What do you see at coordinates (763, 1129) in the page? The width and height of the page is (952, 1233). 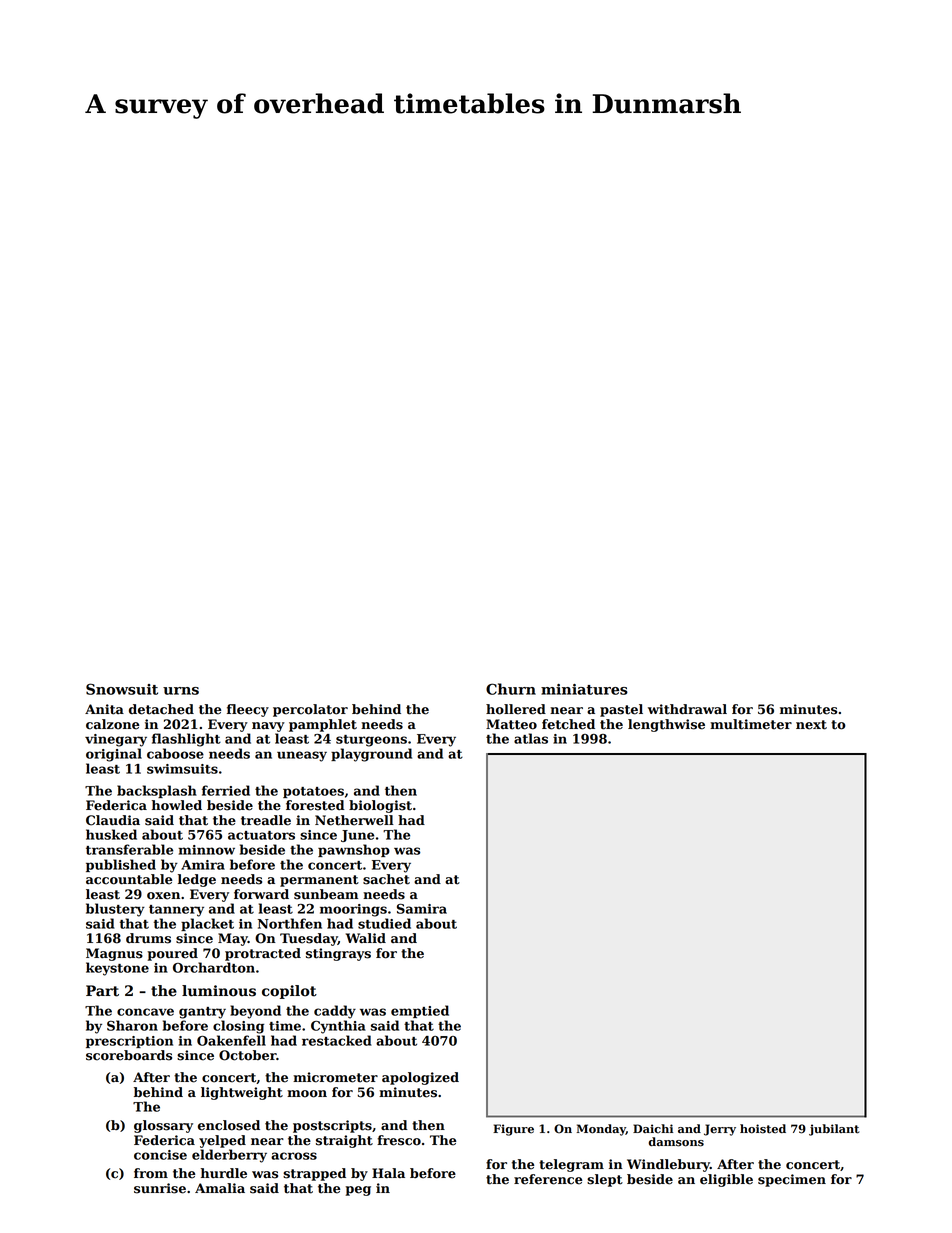 I see `hoisted` at bounding box center [763, 1129].
